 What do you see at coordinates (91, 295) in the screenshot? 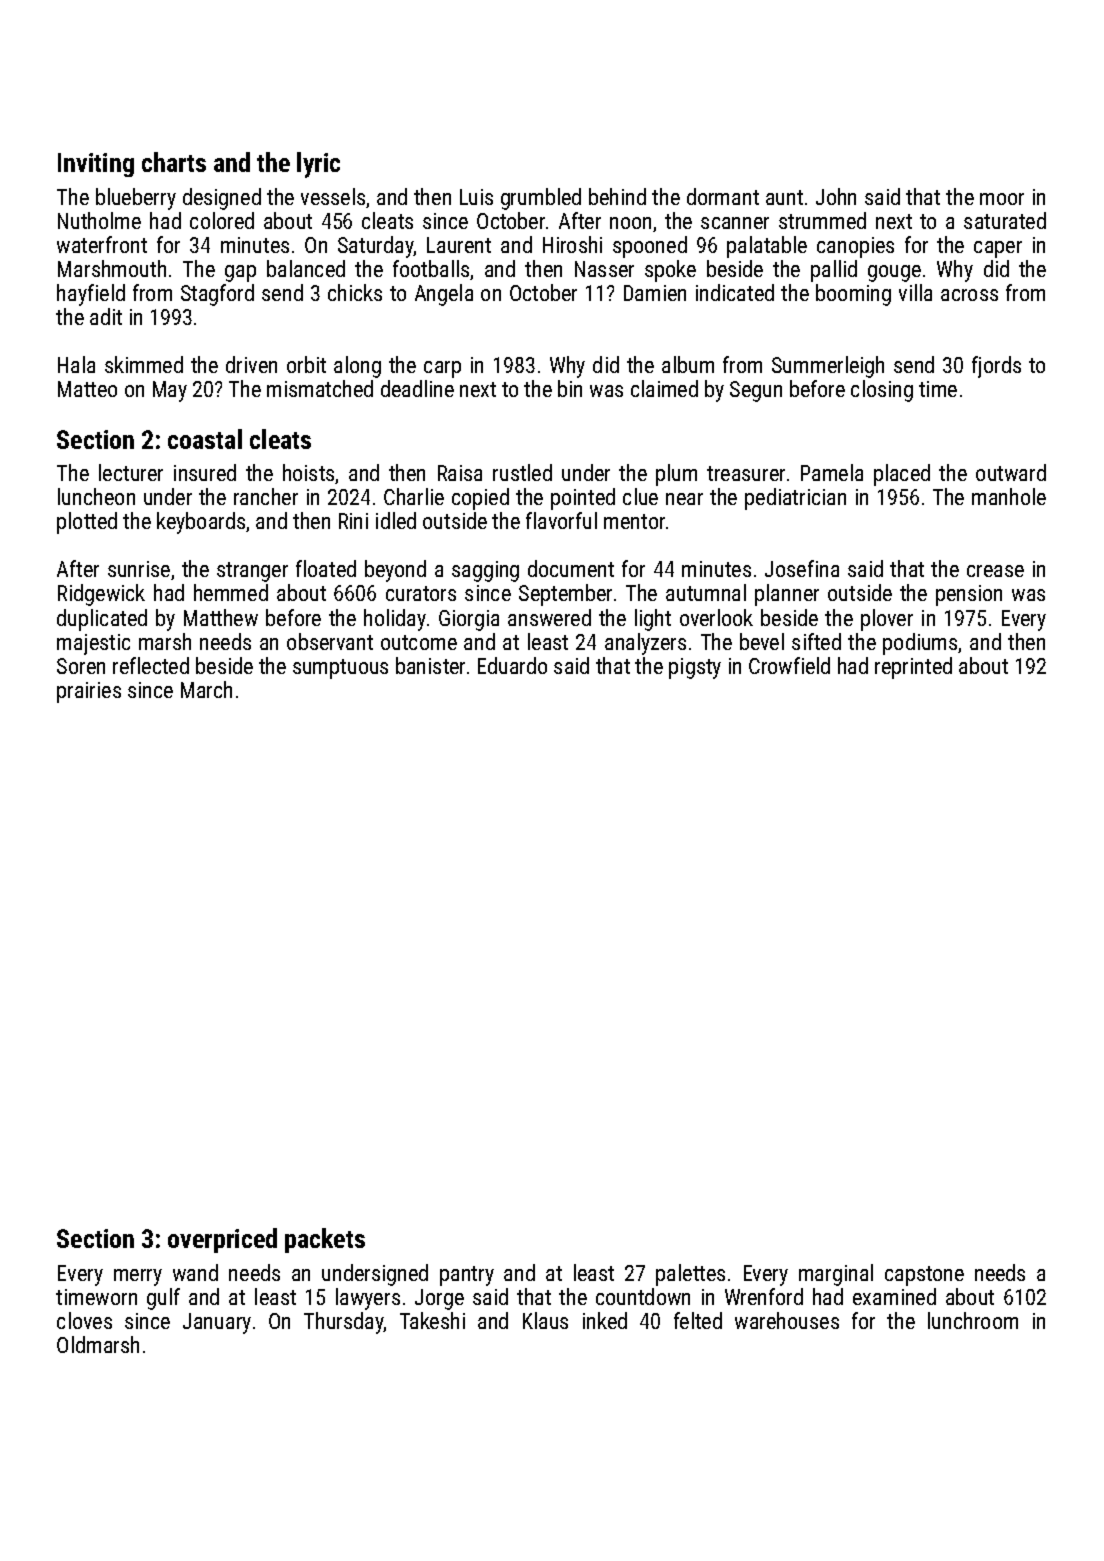
I see `hayfield` at bounding box center [91, 295].
